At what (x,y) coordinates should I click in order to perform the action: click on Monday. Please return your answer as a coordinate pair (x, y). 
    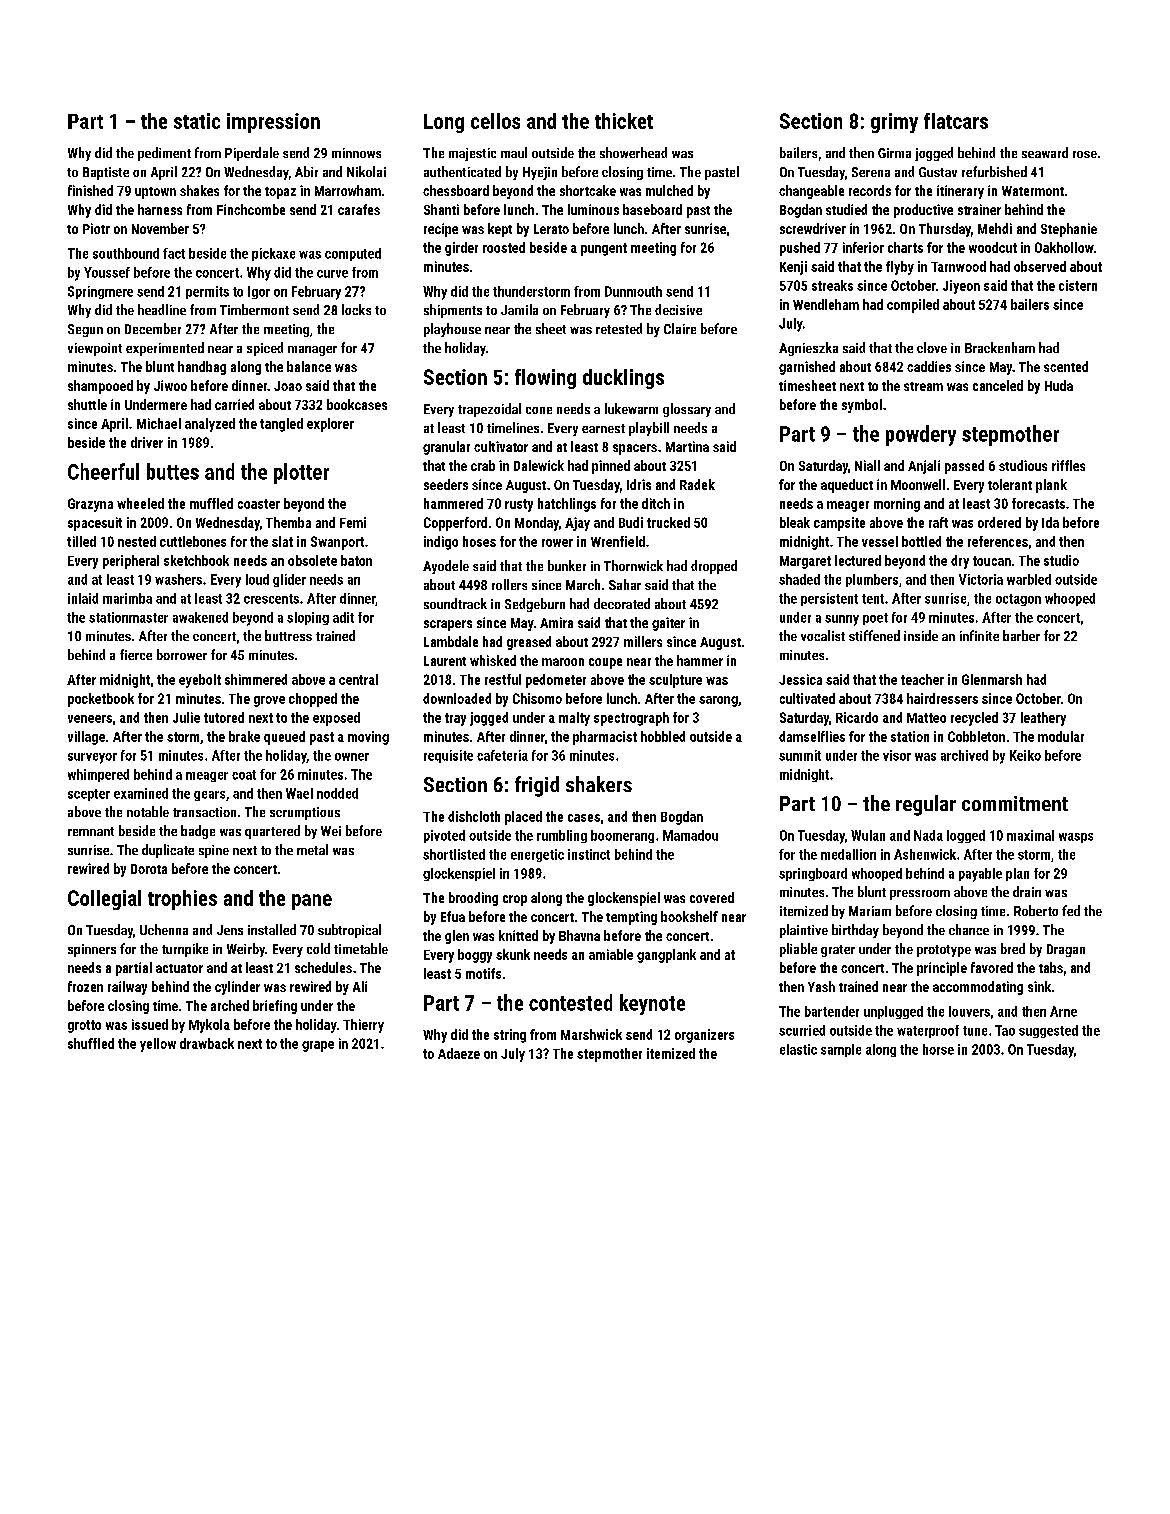
    Looking at the image, I should click on (537, 524).
